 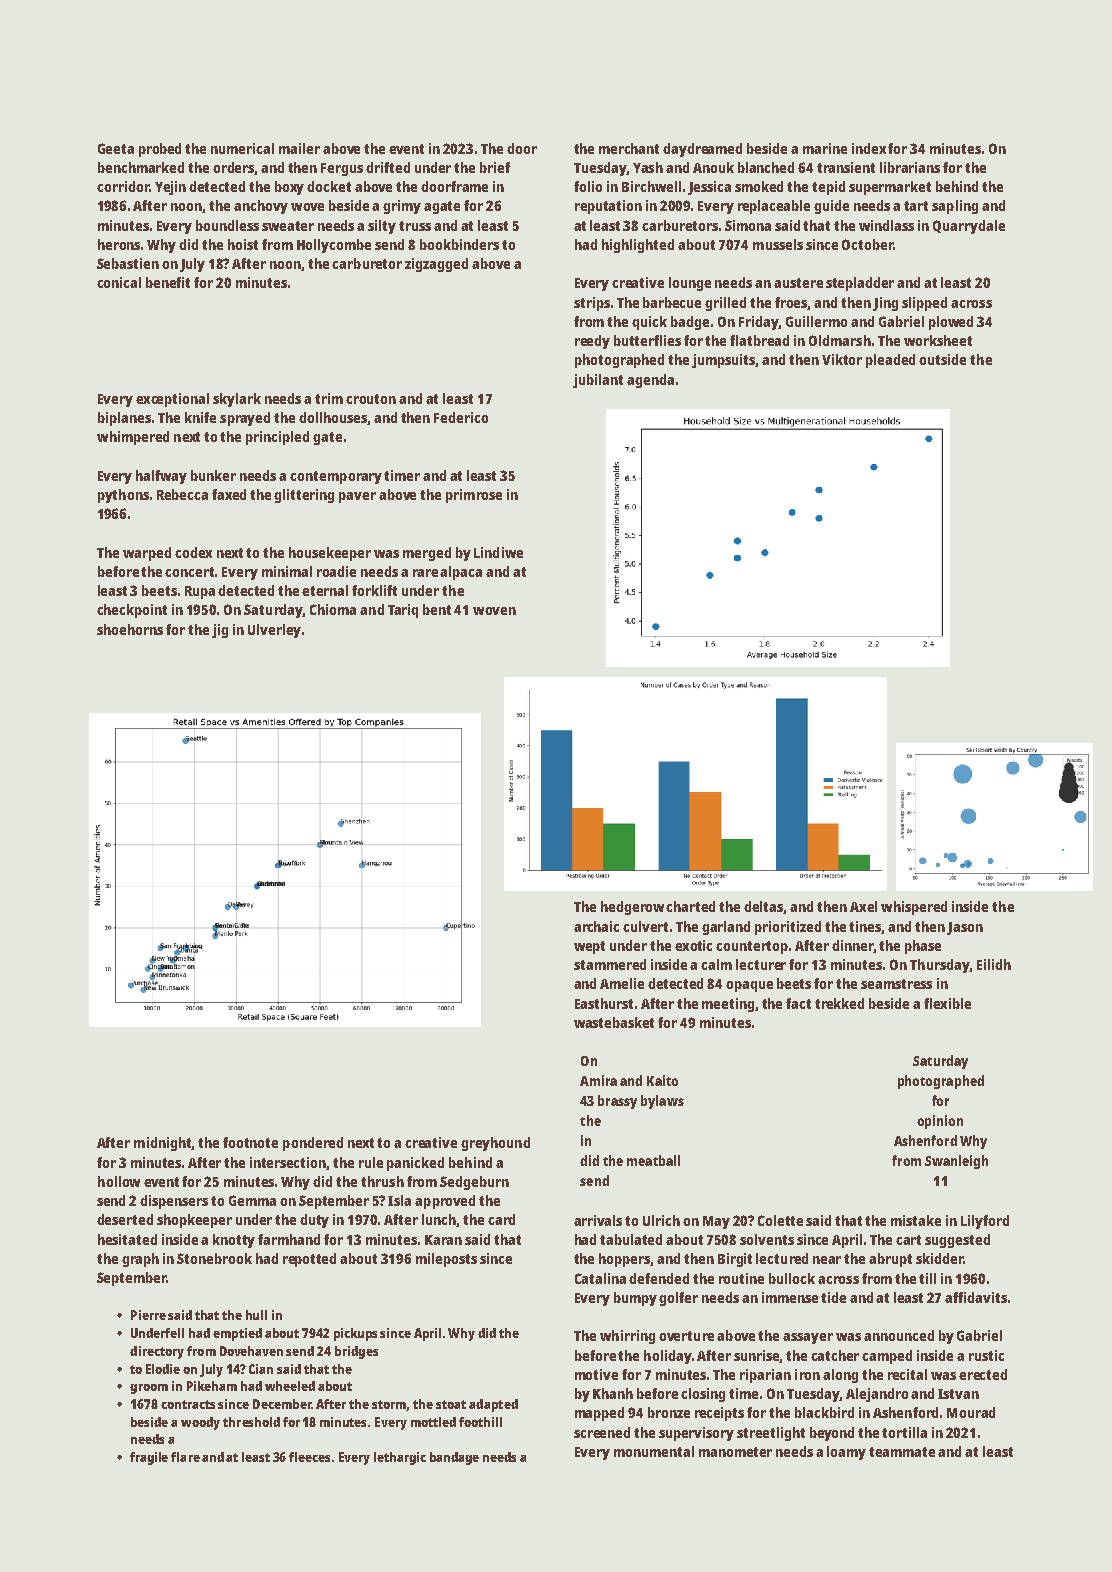 I want to click on merchant, so click(x=629, y=148).
